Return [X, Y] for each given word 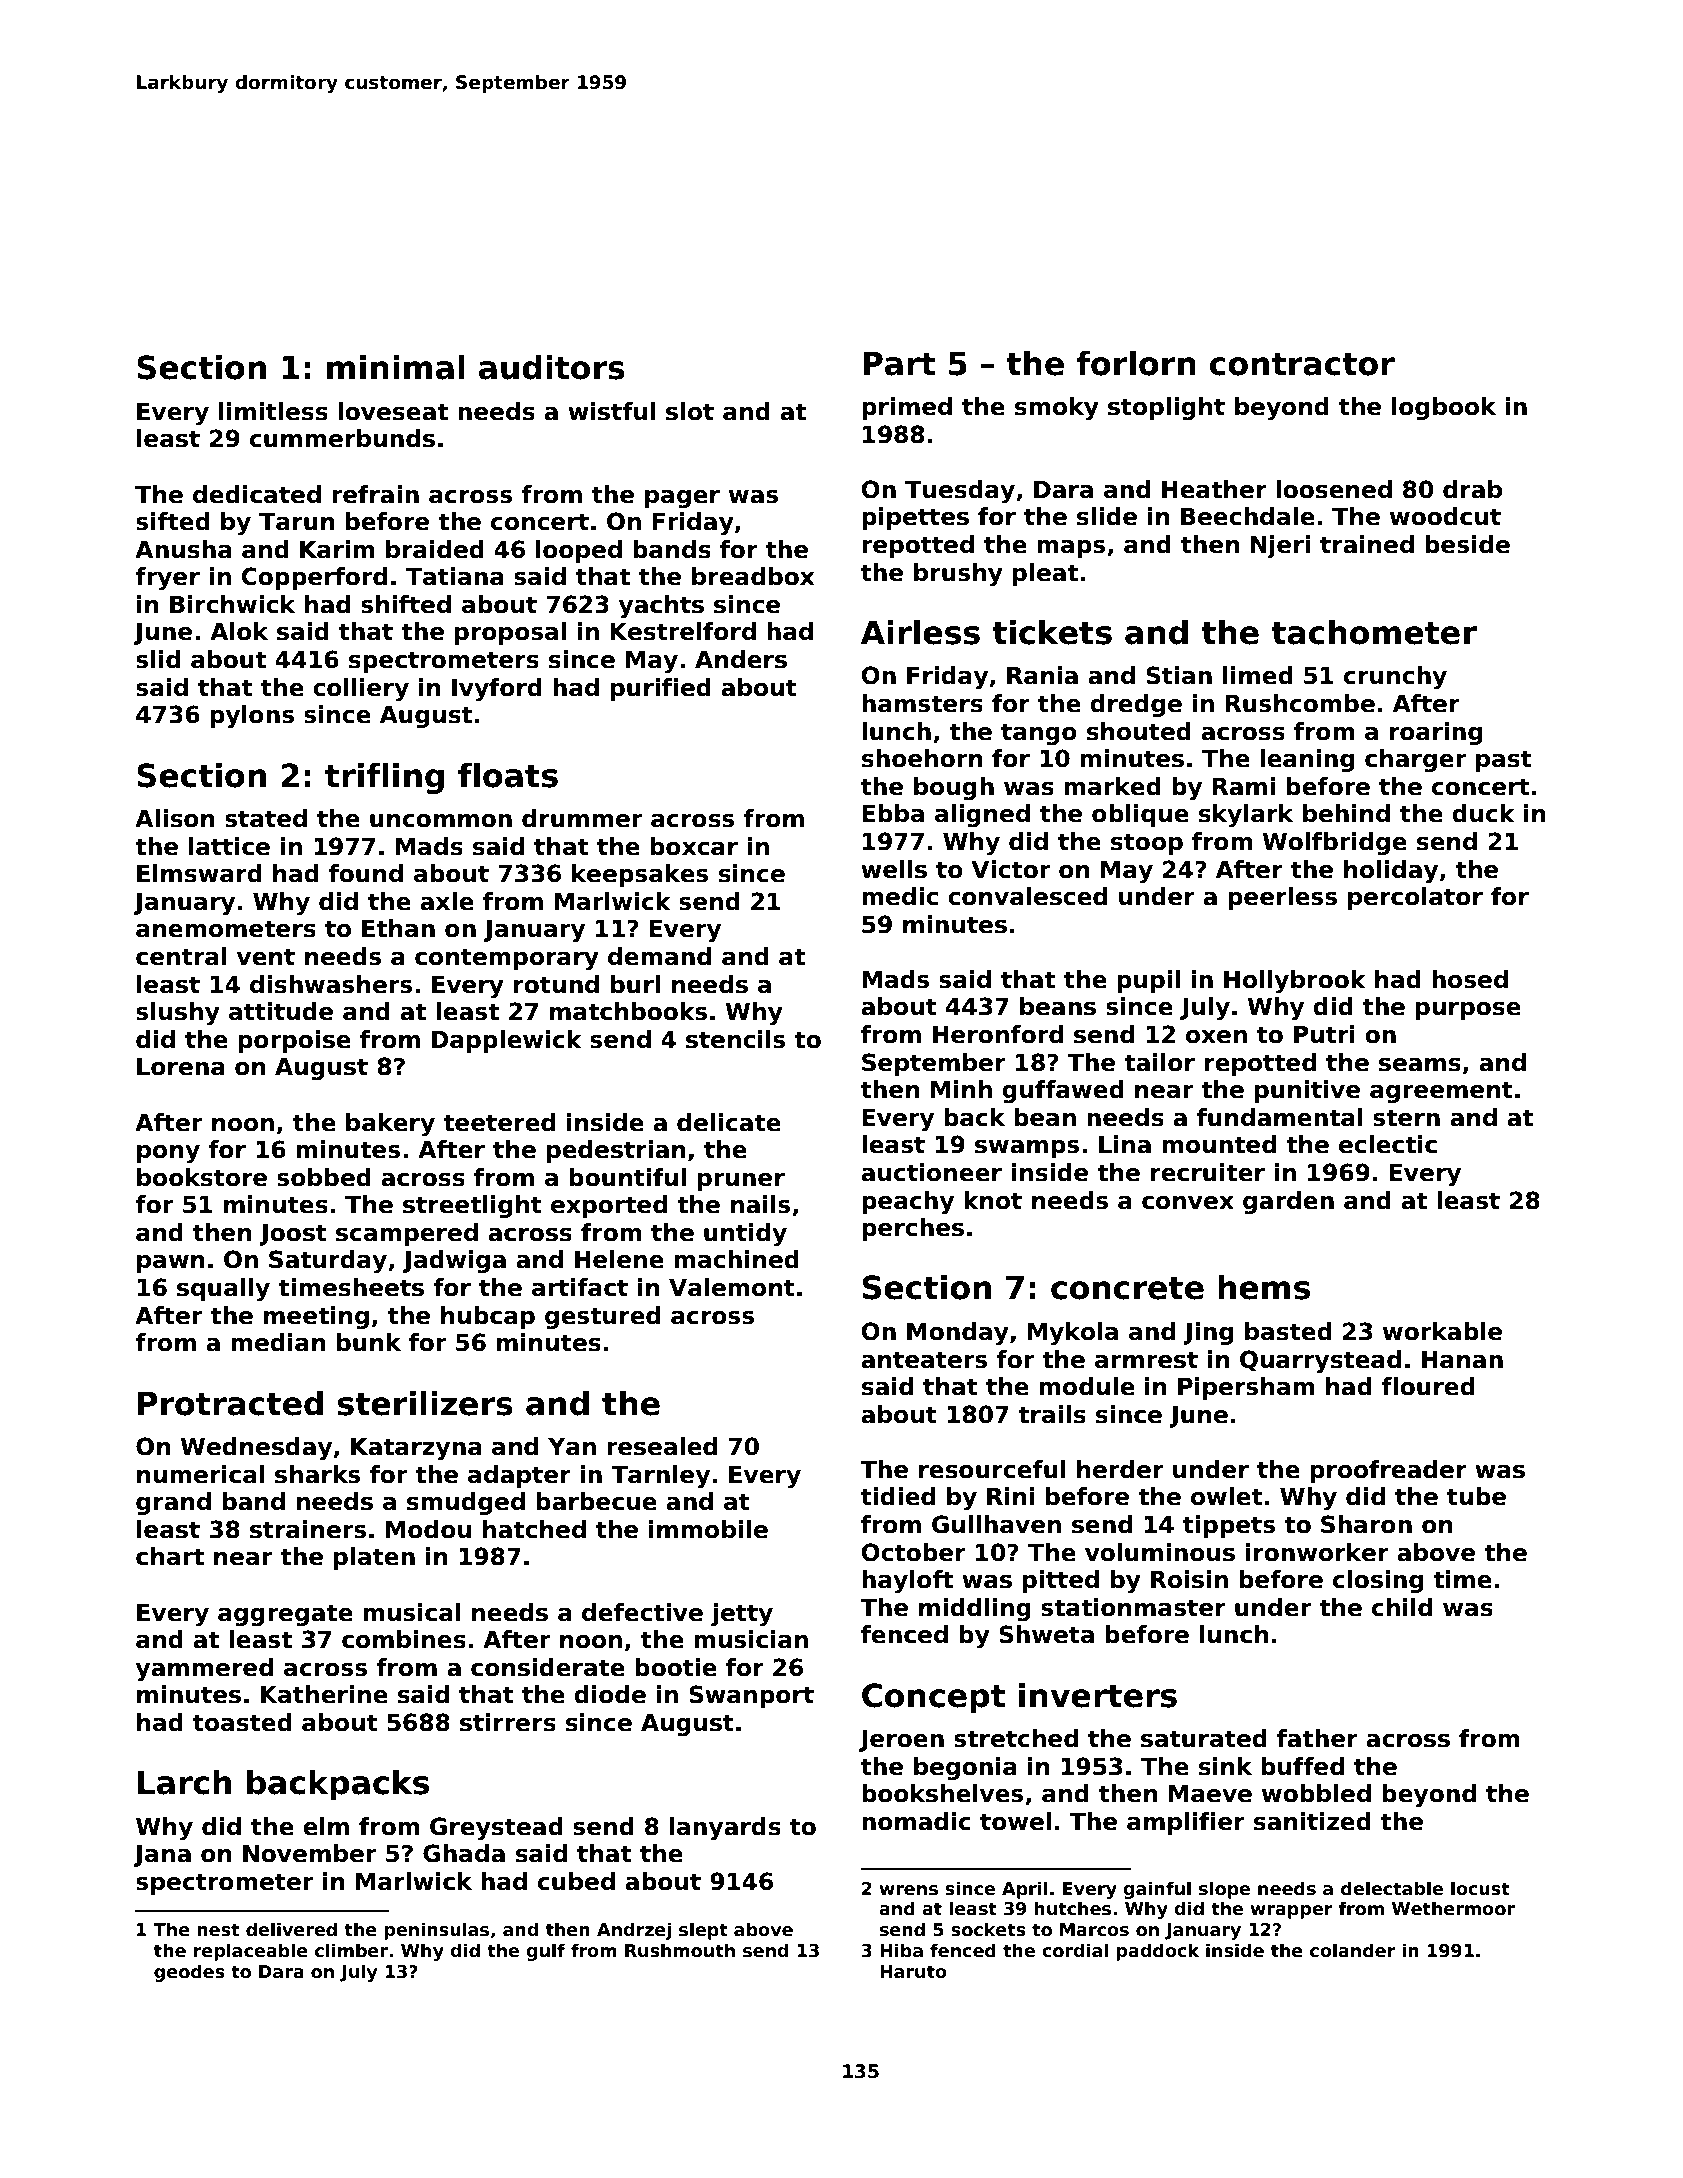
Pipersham [1246, 1388]
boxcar [694, 846]
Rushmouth [680, 1950]
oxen [1216, 1037]
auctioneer [931, 1172]
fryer [167, 578]
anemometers [226, 929]
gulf [545, 1952]
